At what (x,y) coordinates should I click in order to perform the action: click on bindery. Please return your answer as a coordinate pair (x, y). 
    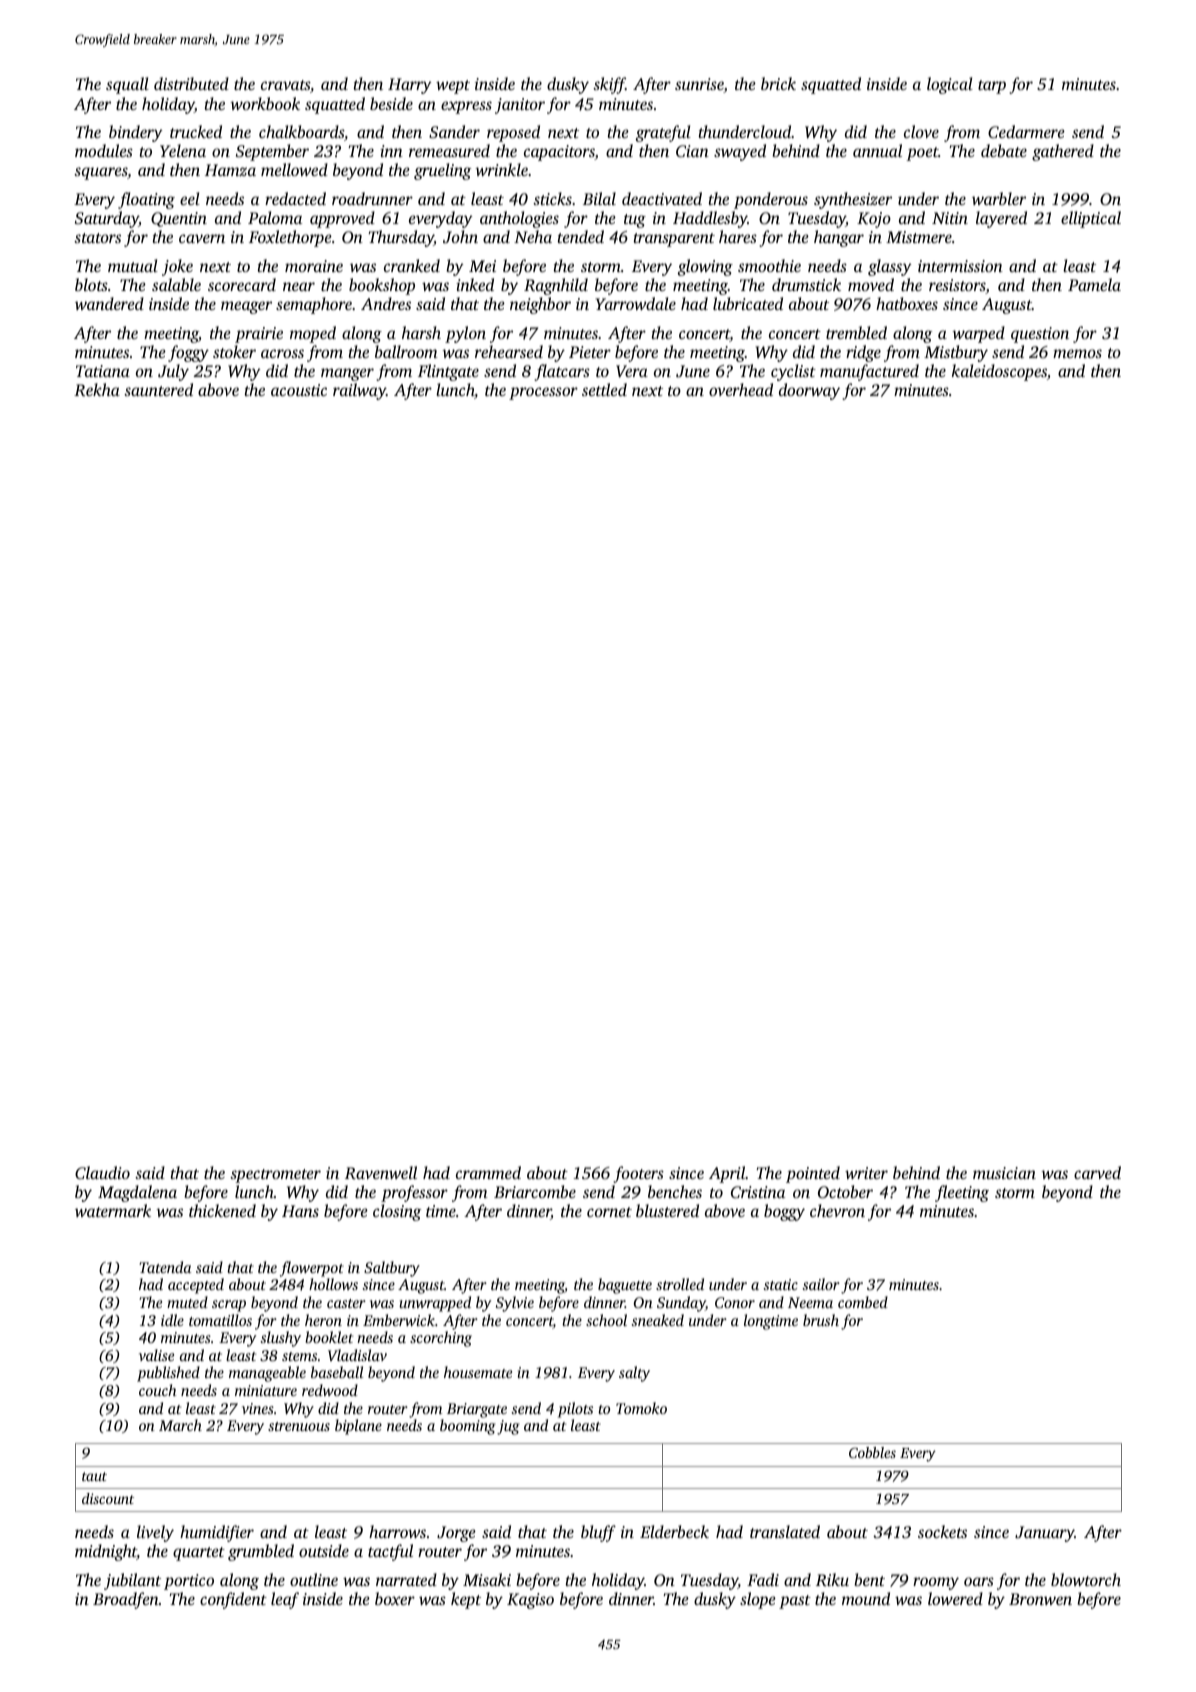
    Looking at the image, I should click on (136, 133).
